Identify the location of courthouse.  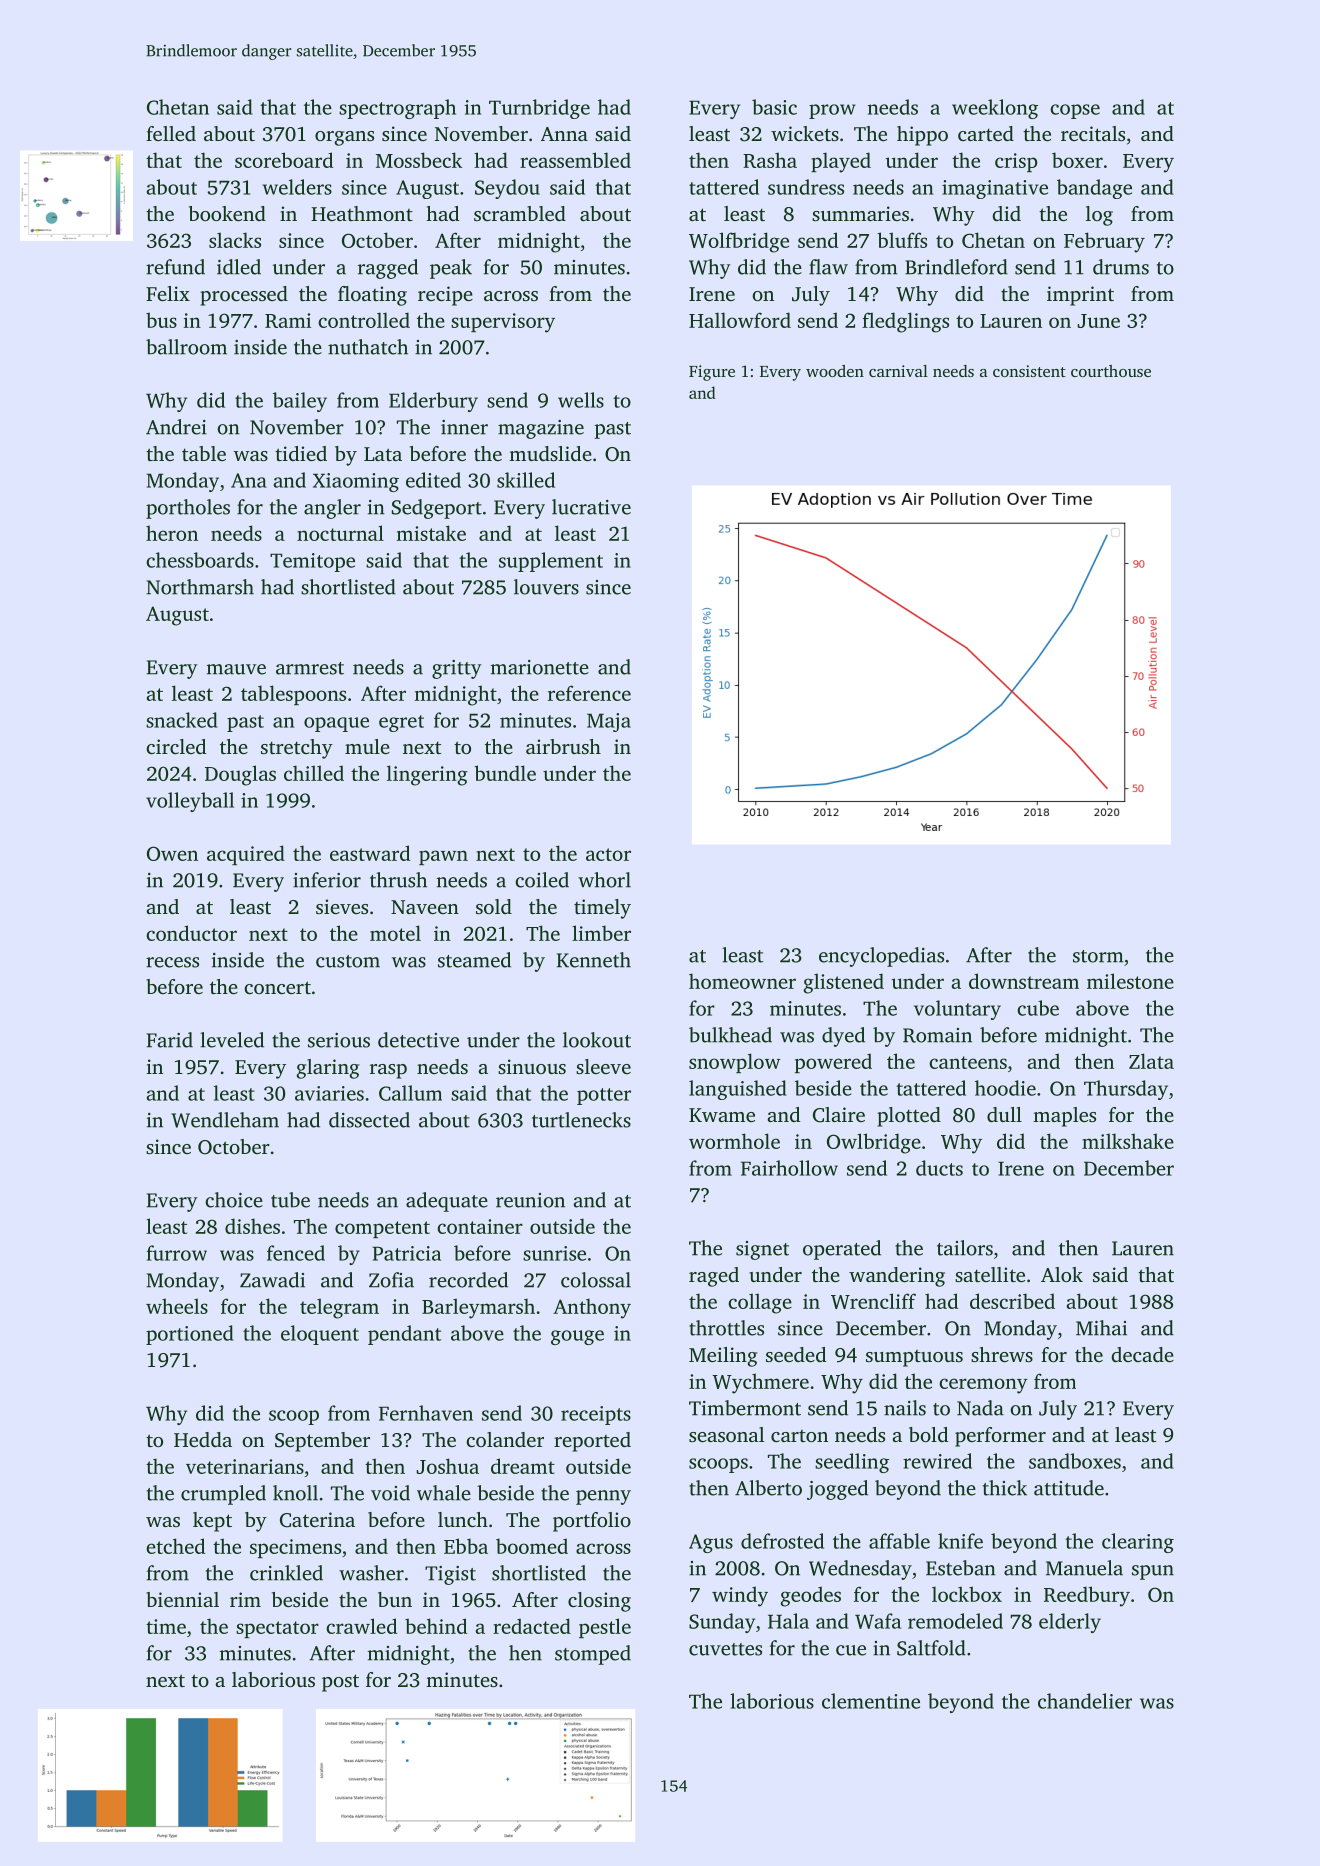
(1111, 371).
